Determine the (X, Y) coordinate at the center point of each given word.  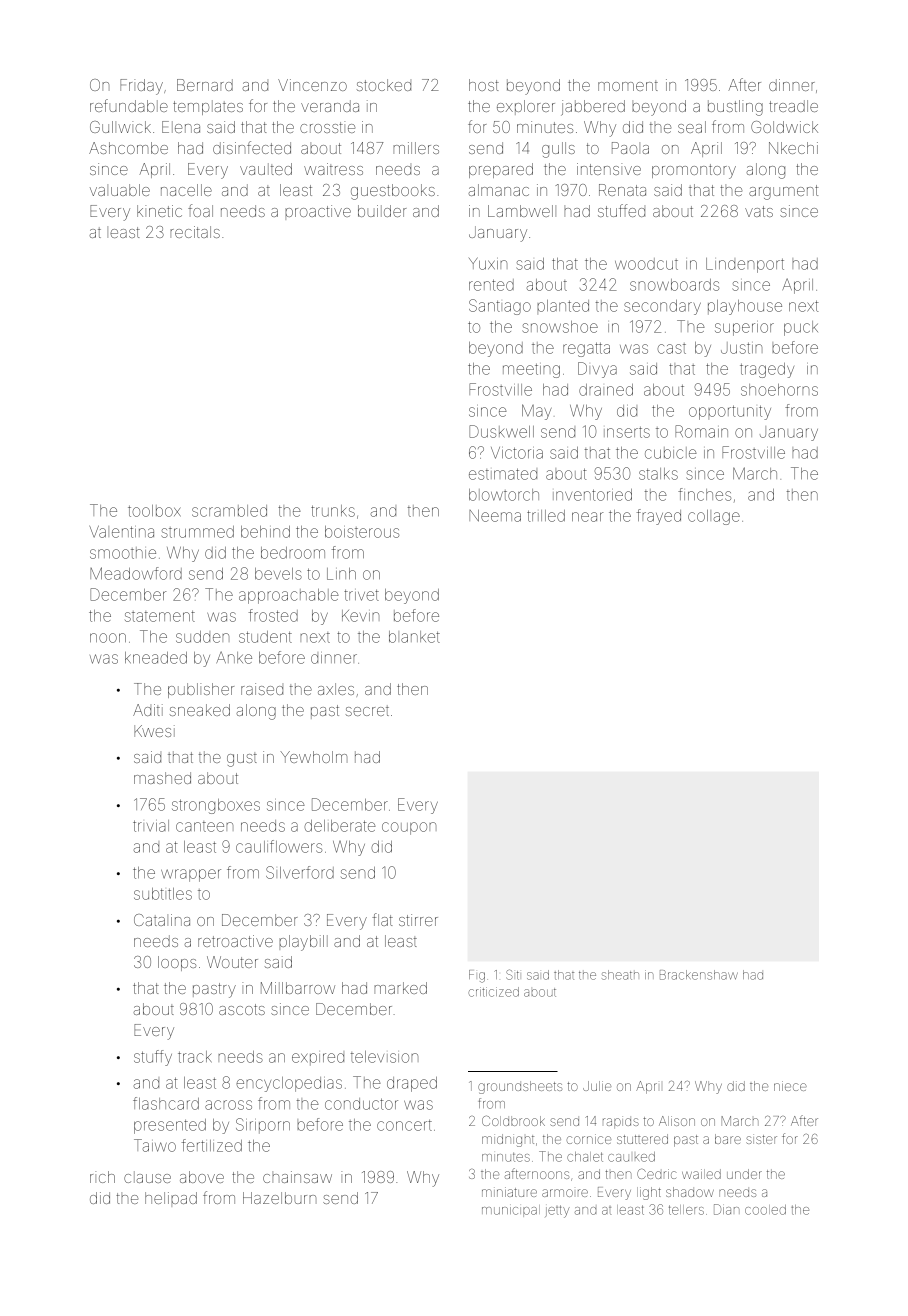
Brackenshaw (699, 975)
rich (102, 1177)
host (484, 85)
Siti (512, 974)
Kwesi (154, 731)
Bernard (205, 85)
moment (628, 85)
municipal (511, 1211)
